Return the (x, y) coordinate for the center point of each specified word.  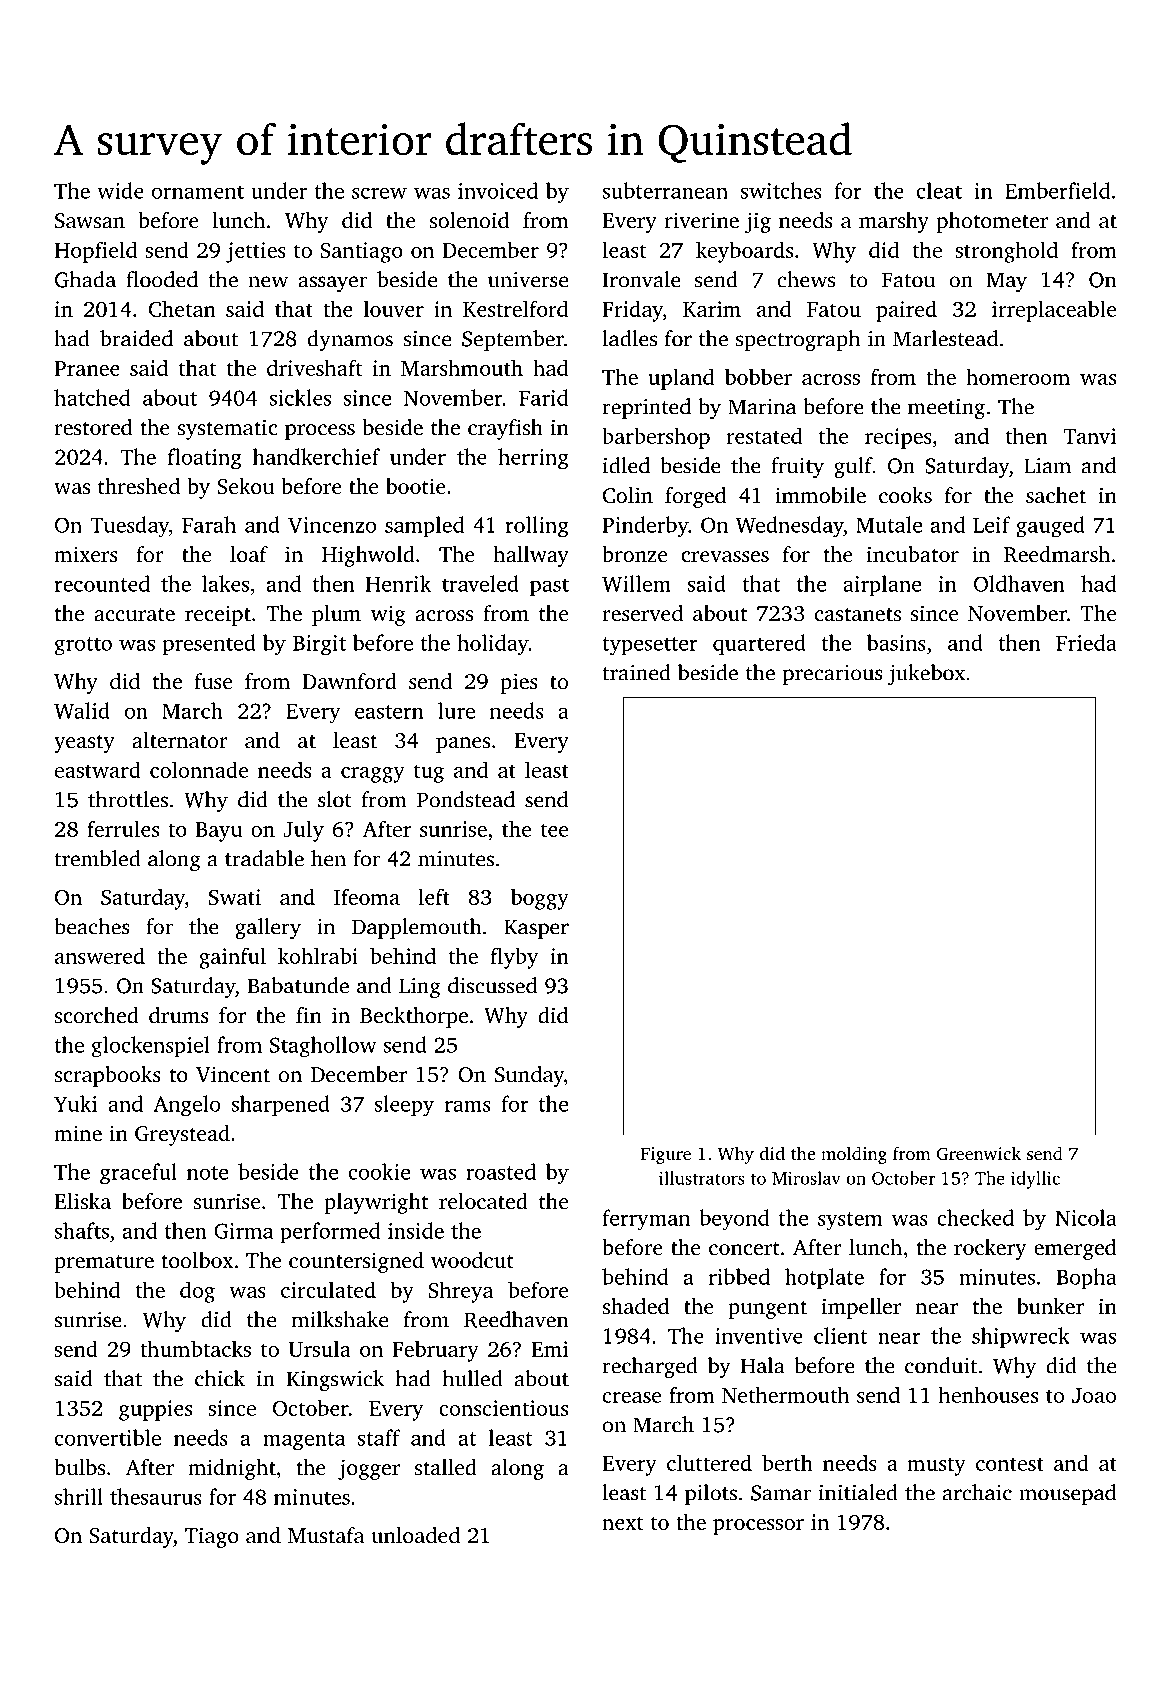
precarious (832, 675)
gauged (1050, 527)
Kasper (536, 929)
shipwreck (1020, 1338)
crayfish (505, 429)
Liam (1047, 466)
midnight (232, 1469)
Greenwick (979, 1153)
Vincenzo (332, 525)
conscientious (503, 1408)
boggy (540, 899)
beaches (92, 926)
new (268, 282)
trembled (97, 858)
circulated (328, 1289)
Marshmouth (462, 367)
